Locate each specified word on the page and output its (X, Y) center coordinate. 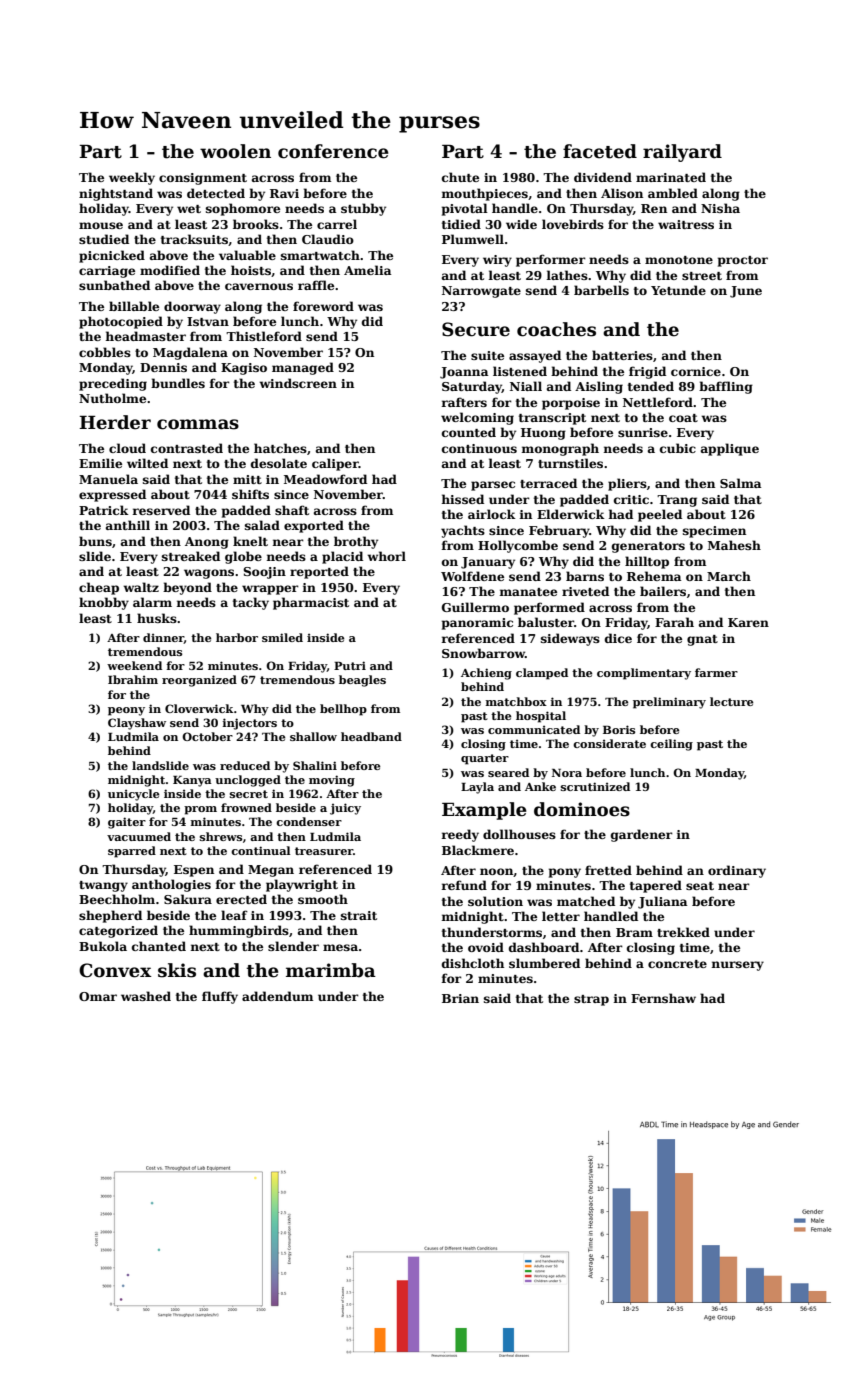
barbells (601, 290)
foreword (323, 306)
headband (371, 736)
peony (126, 711)
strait (359, 915)
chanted (159, 946)
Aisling (599, 387)
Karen (748, 622)
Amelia (368, 270)
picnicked (112, 256)
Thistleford (264, 336)
